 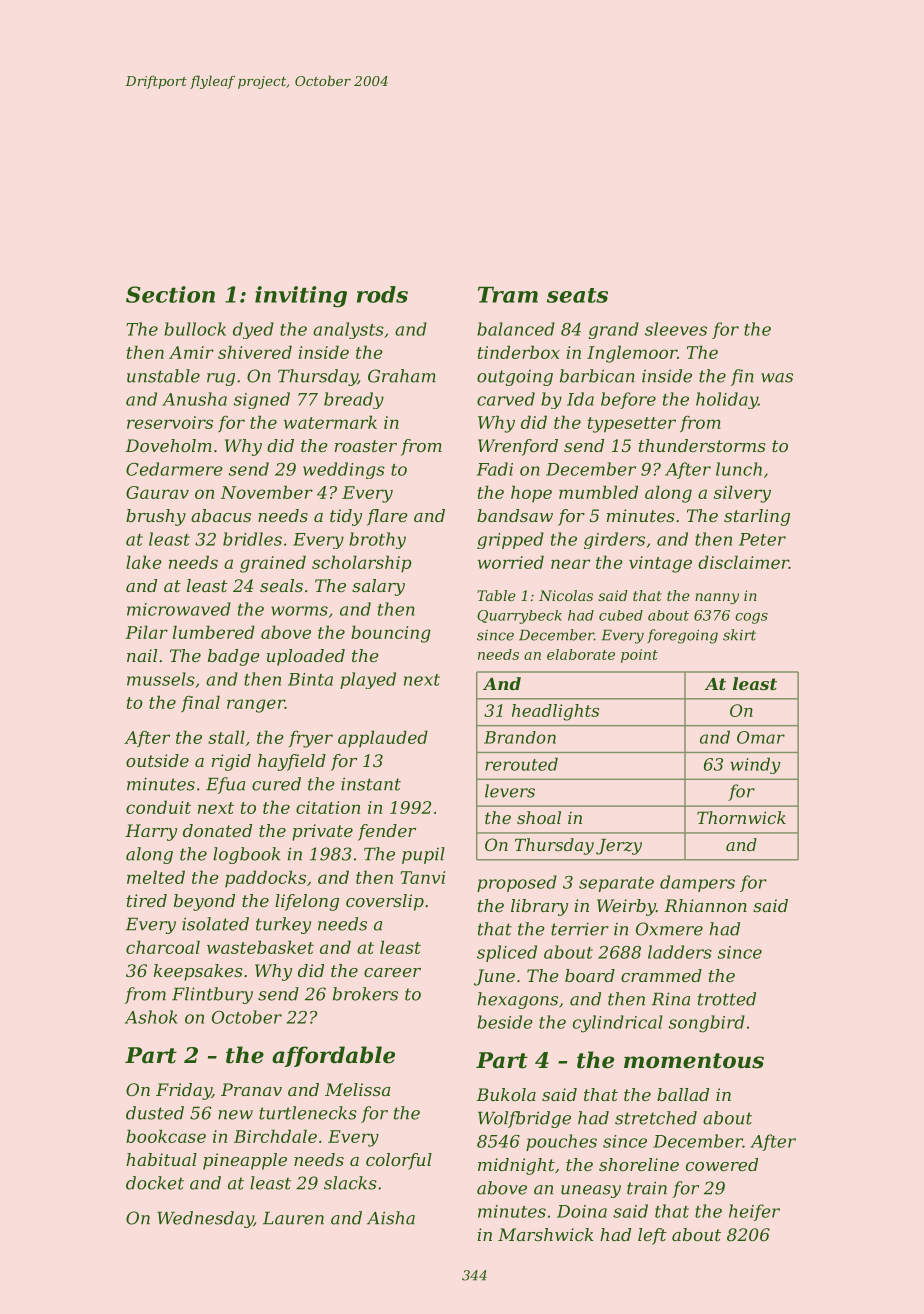 I want to click on Jerzy, so click(x=619, y=847).
